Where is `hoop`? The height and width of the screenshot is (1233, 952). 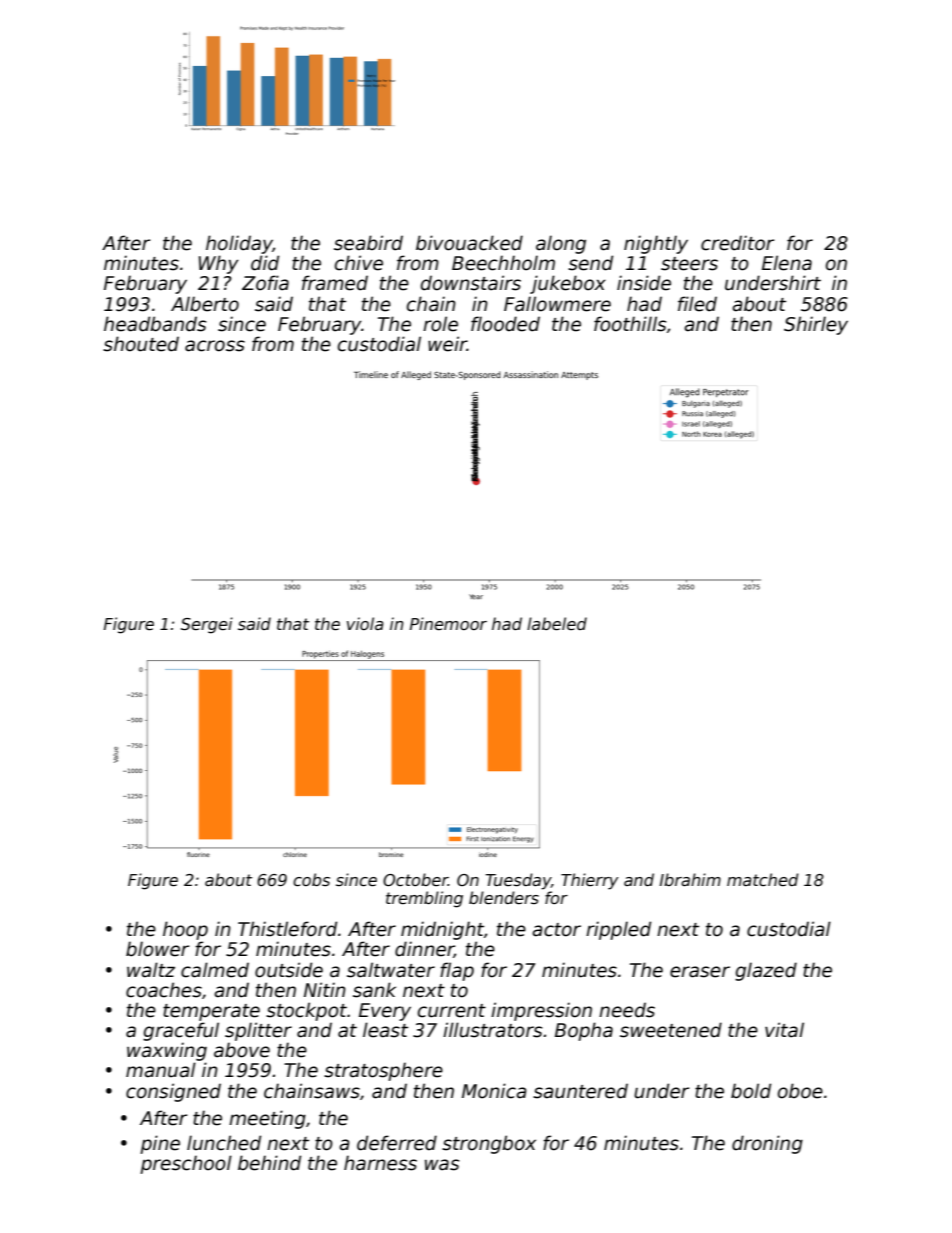 hoop is located at coordinates (185, 930).
